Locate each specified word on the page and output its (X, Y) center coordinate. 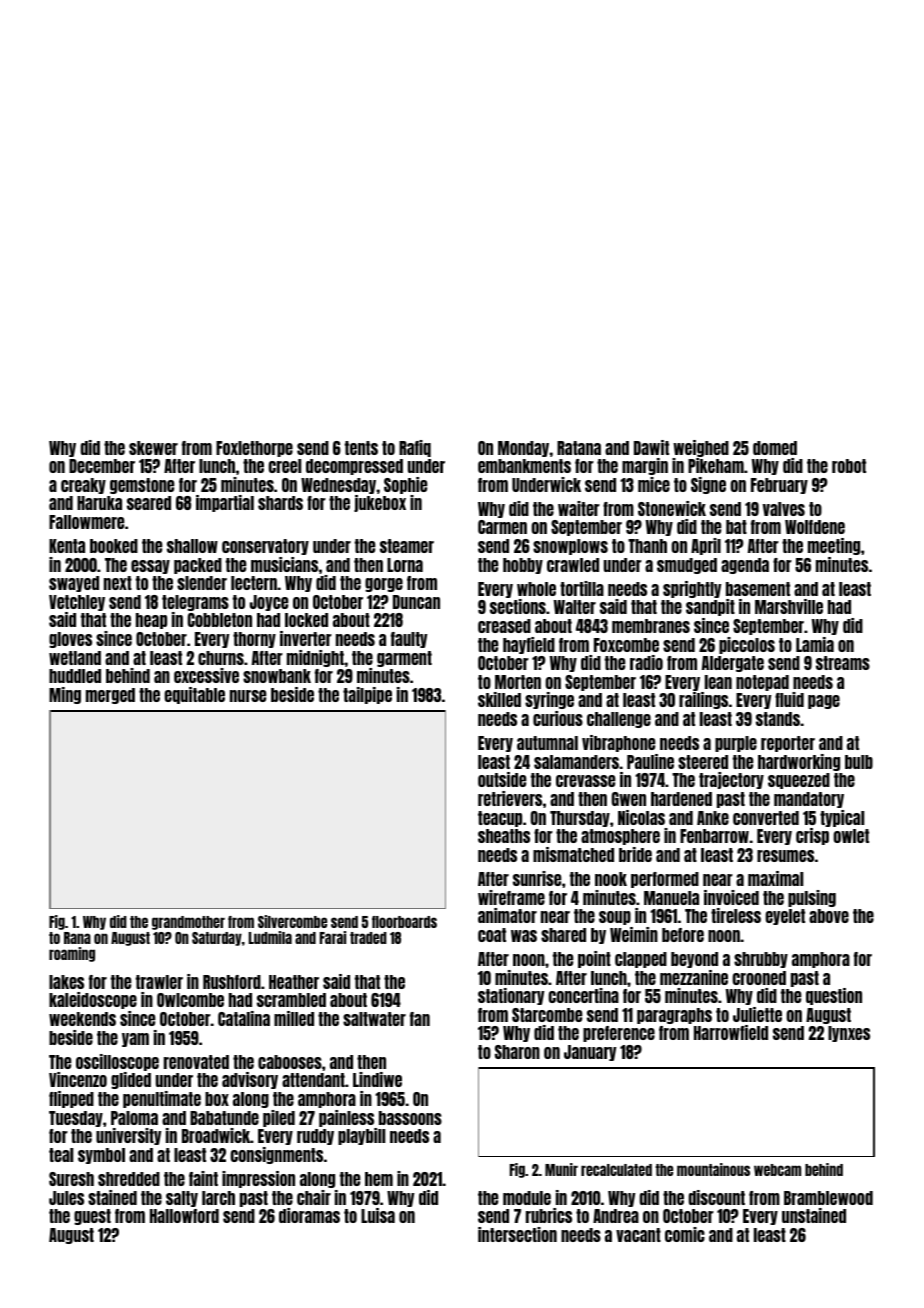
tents (361, 448)
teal (61, 1155)
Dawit (651, 447)
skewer (153, 448)
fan (420, 1019)
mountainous (713, 1169)
